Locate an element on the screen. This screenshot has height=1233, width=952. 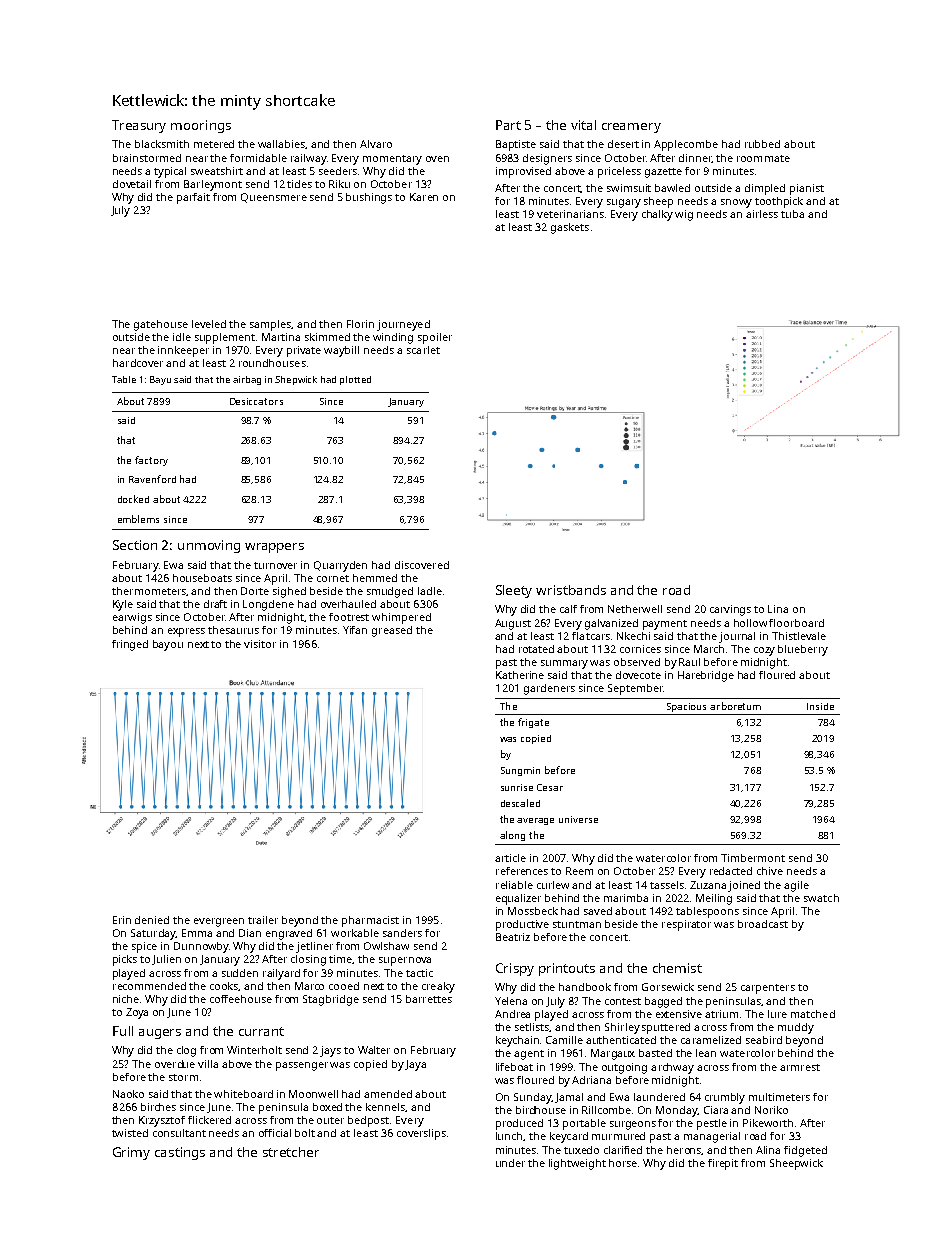
Zoya is located at coordinates (137, 1013).
